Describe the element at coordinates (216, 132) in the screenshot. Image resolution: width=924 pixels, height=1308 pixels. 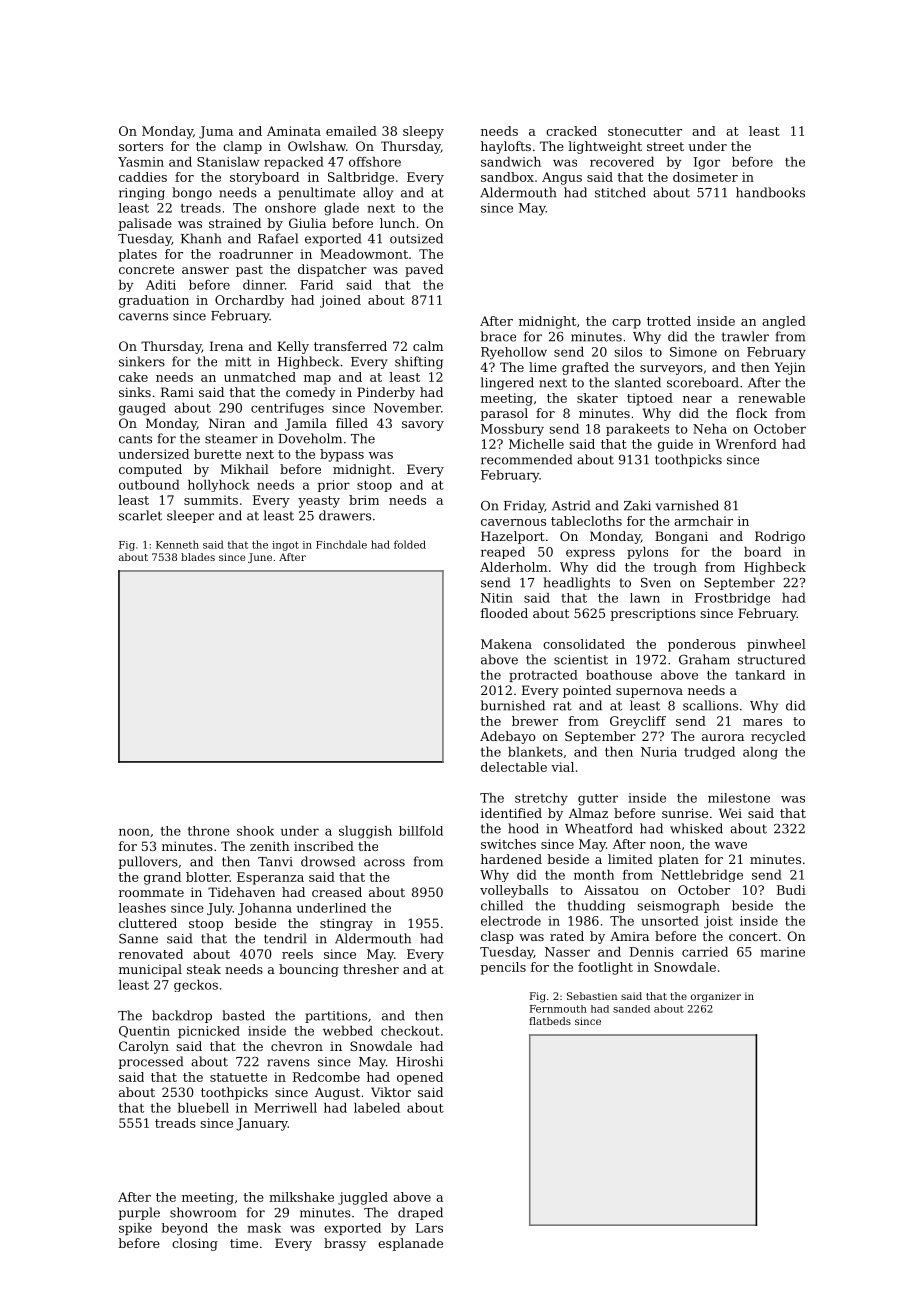
I see `Juma` at that location.
